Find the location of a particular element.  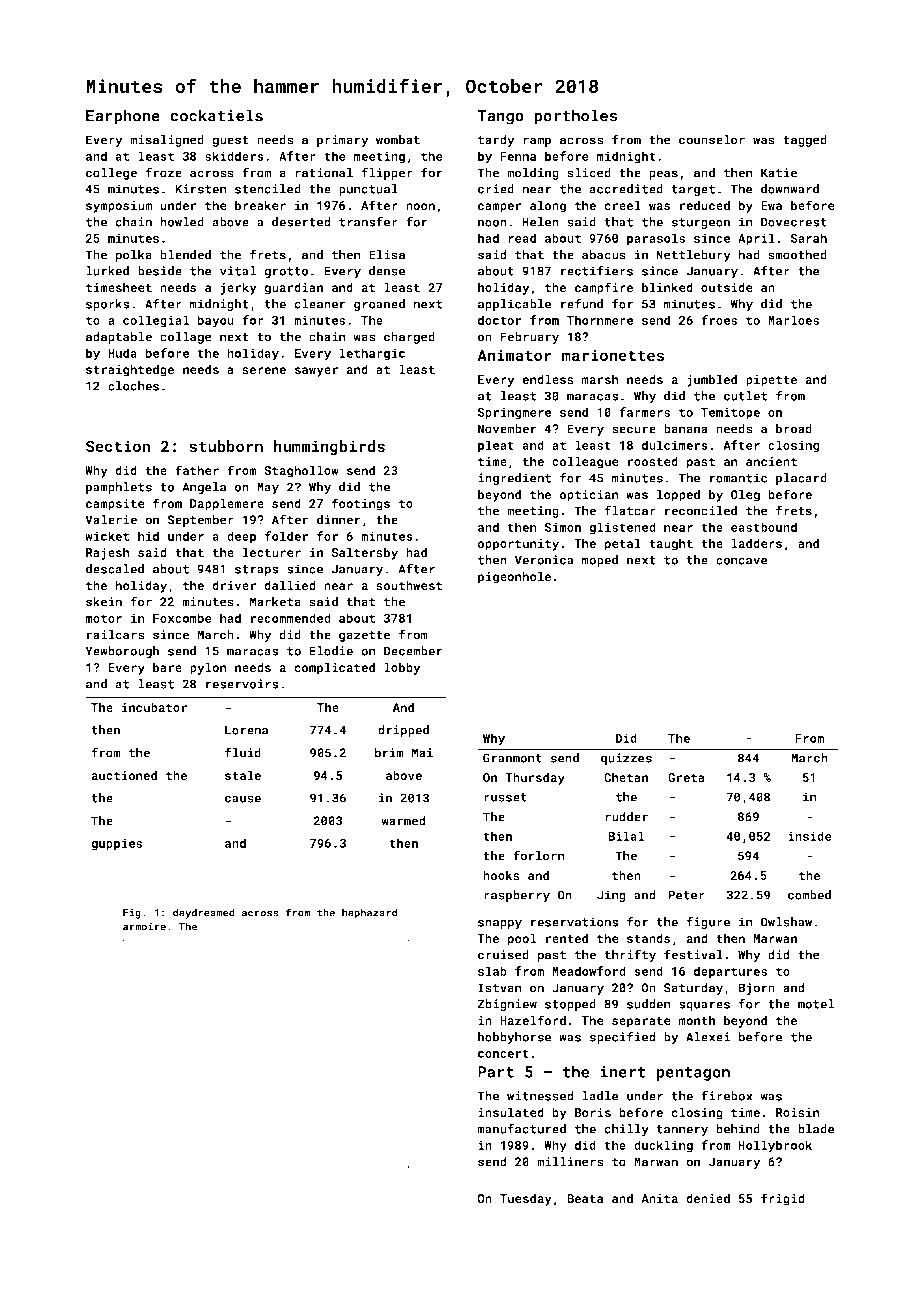

Marloes is located at coordinates (793, 320).
